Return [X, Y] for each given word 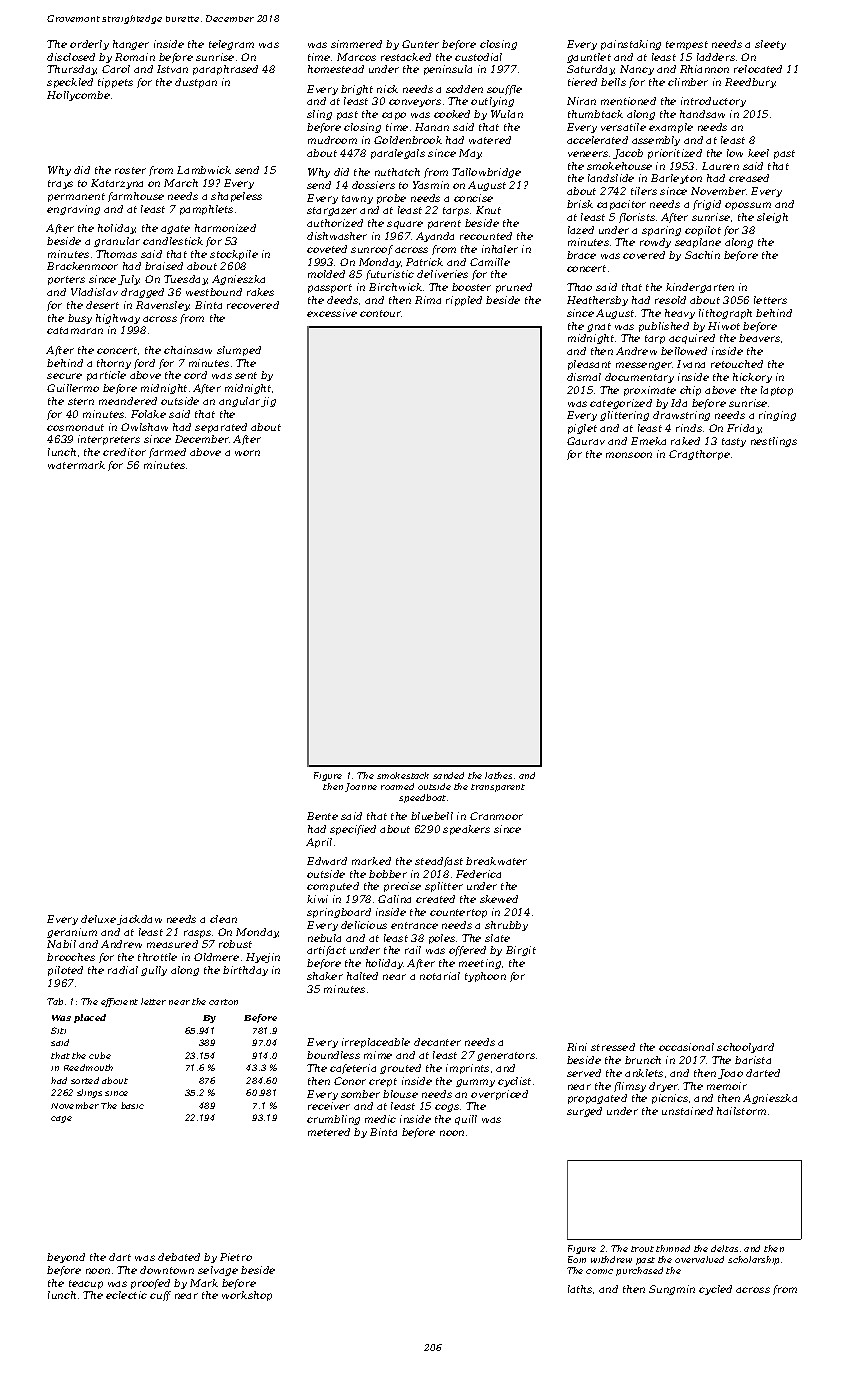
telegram [231, 45]
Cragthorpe [699, 455]
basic [132, 1105]
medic [380, 1119]
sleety [770, 45]
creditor [124, 452]
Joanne [361, 787]
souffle [504, 90]
